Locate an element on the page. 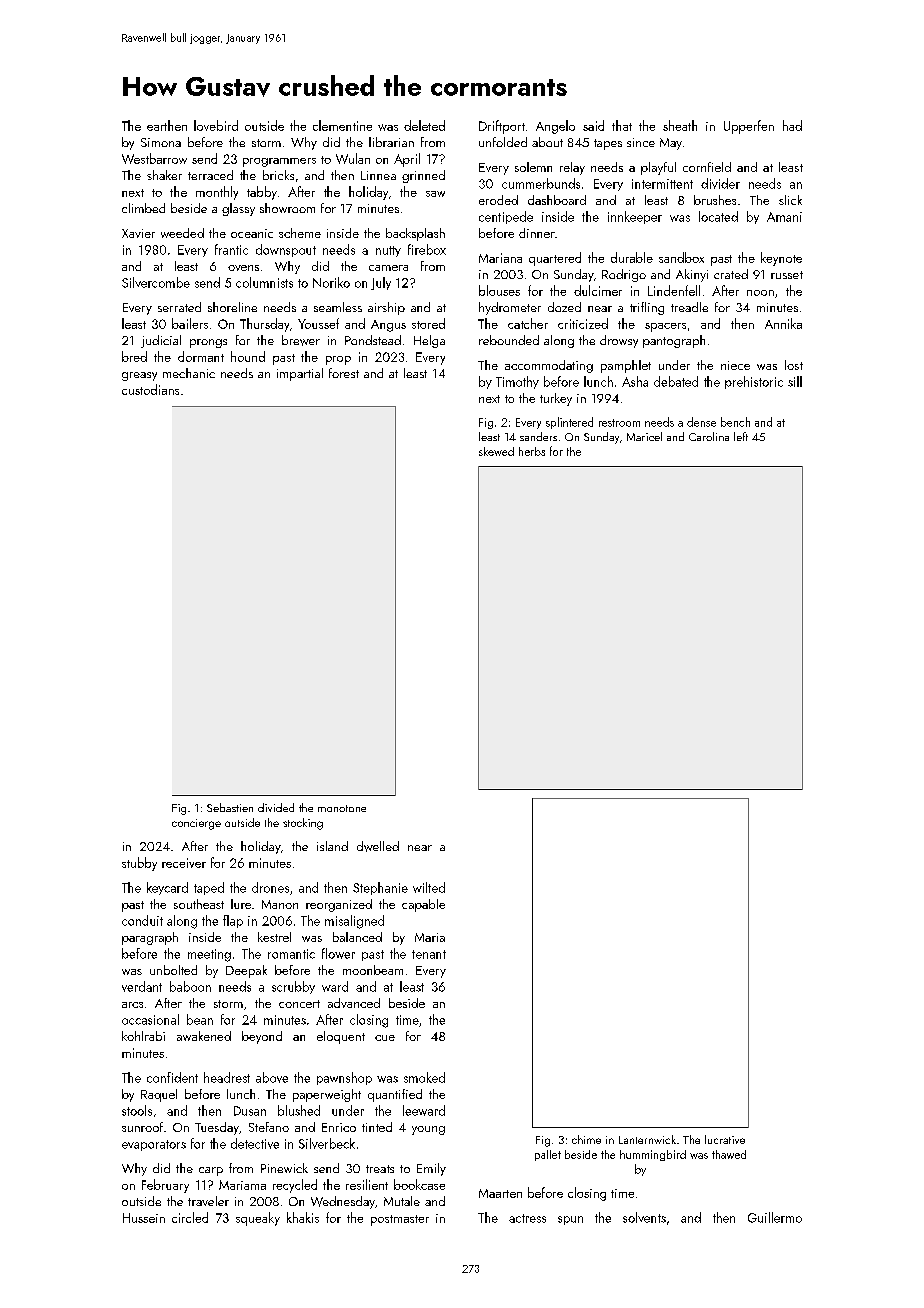  sunroof is located at coordinates (142, 1127).
